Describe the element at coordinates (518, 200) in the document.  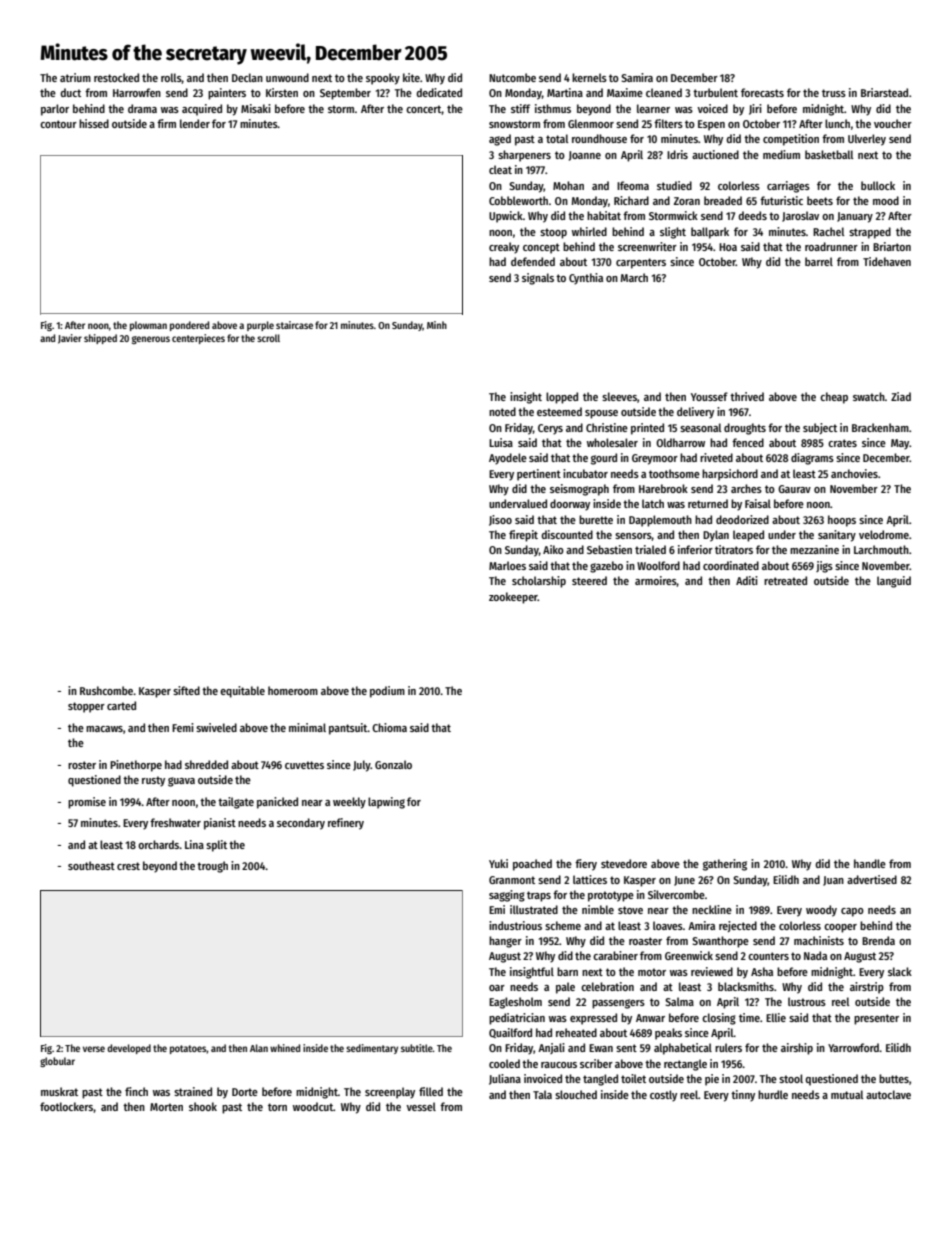
I see `Cobbleworth` at that location.
